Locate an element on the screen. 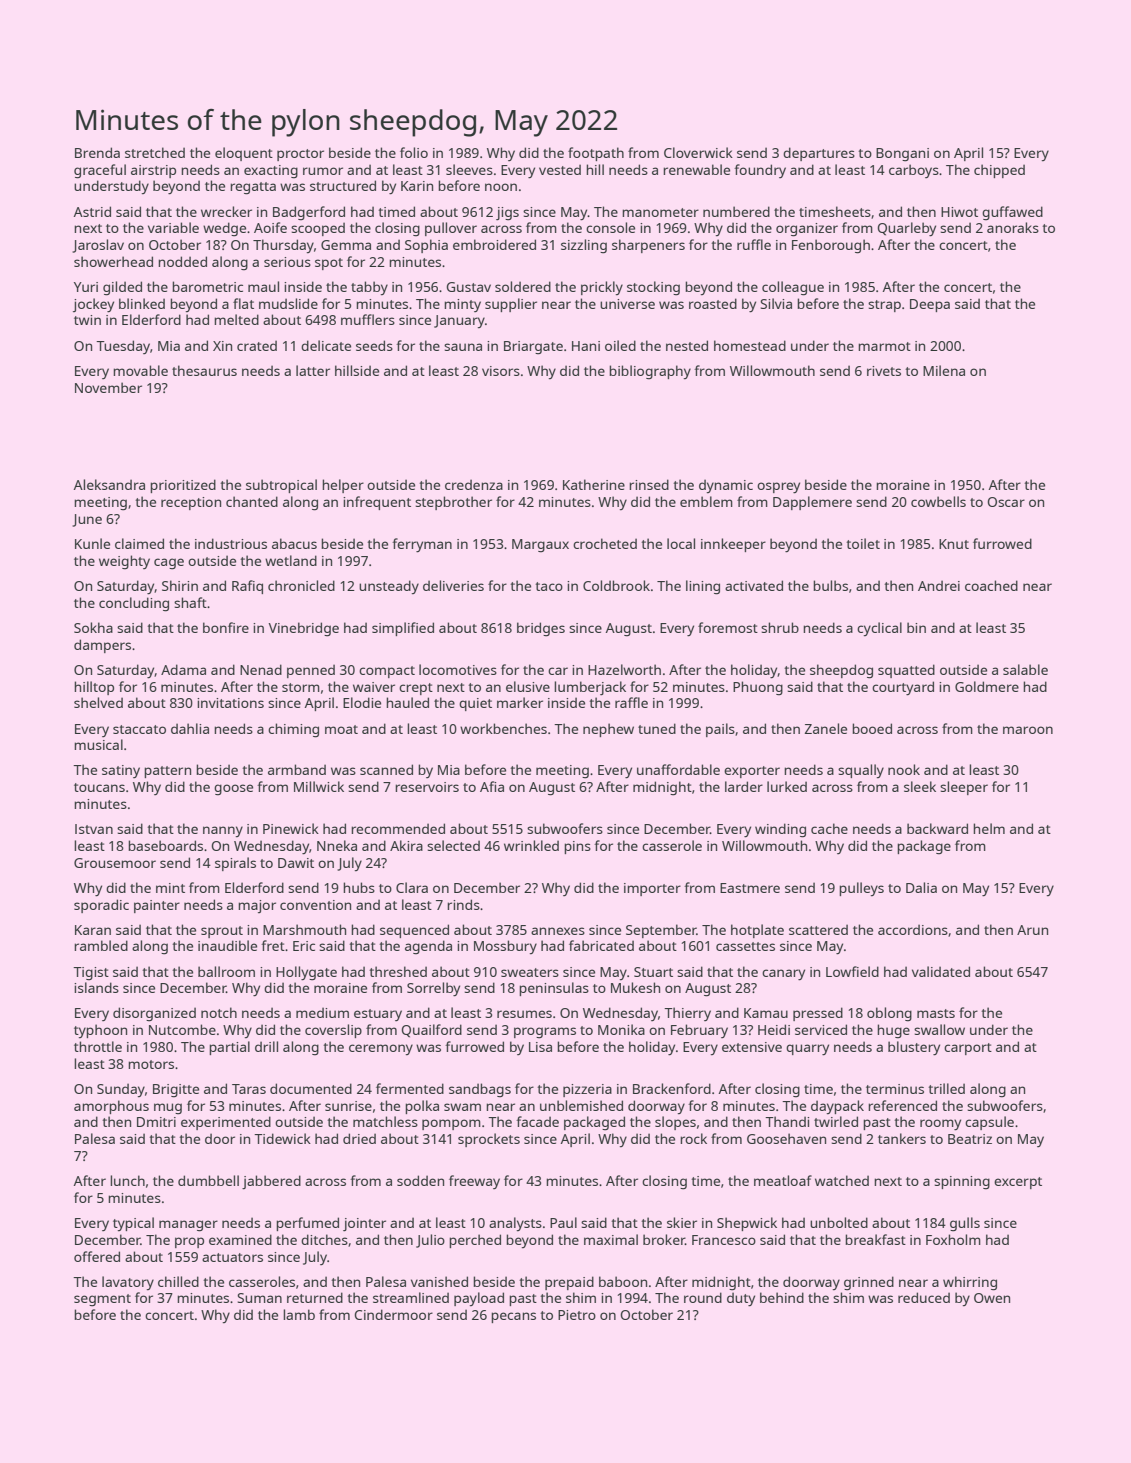 This screenshot has width=1131, height=1463. amorphous is located at coordinates (111, 1107).
